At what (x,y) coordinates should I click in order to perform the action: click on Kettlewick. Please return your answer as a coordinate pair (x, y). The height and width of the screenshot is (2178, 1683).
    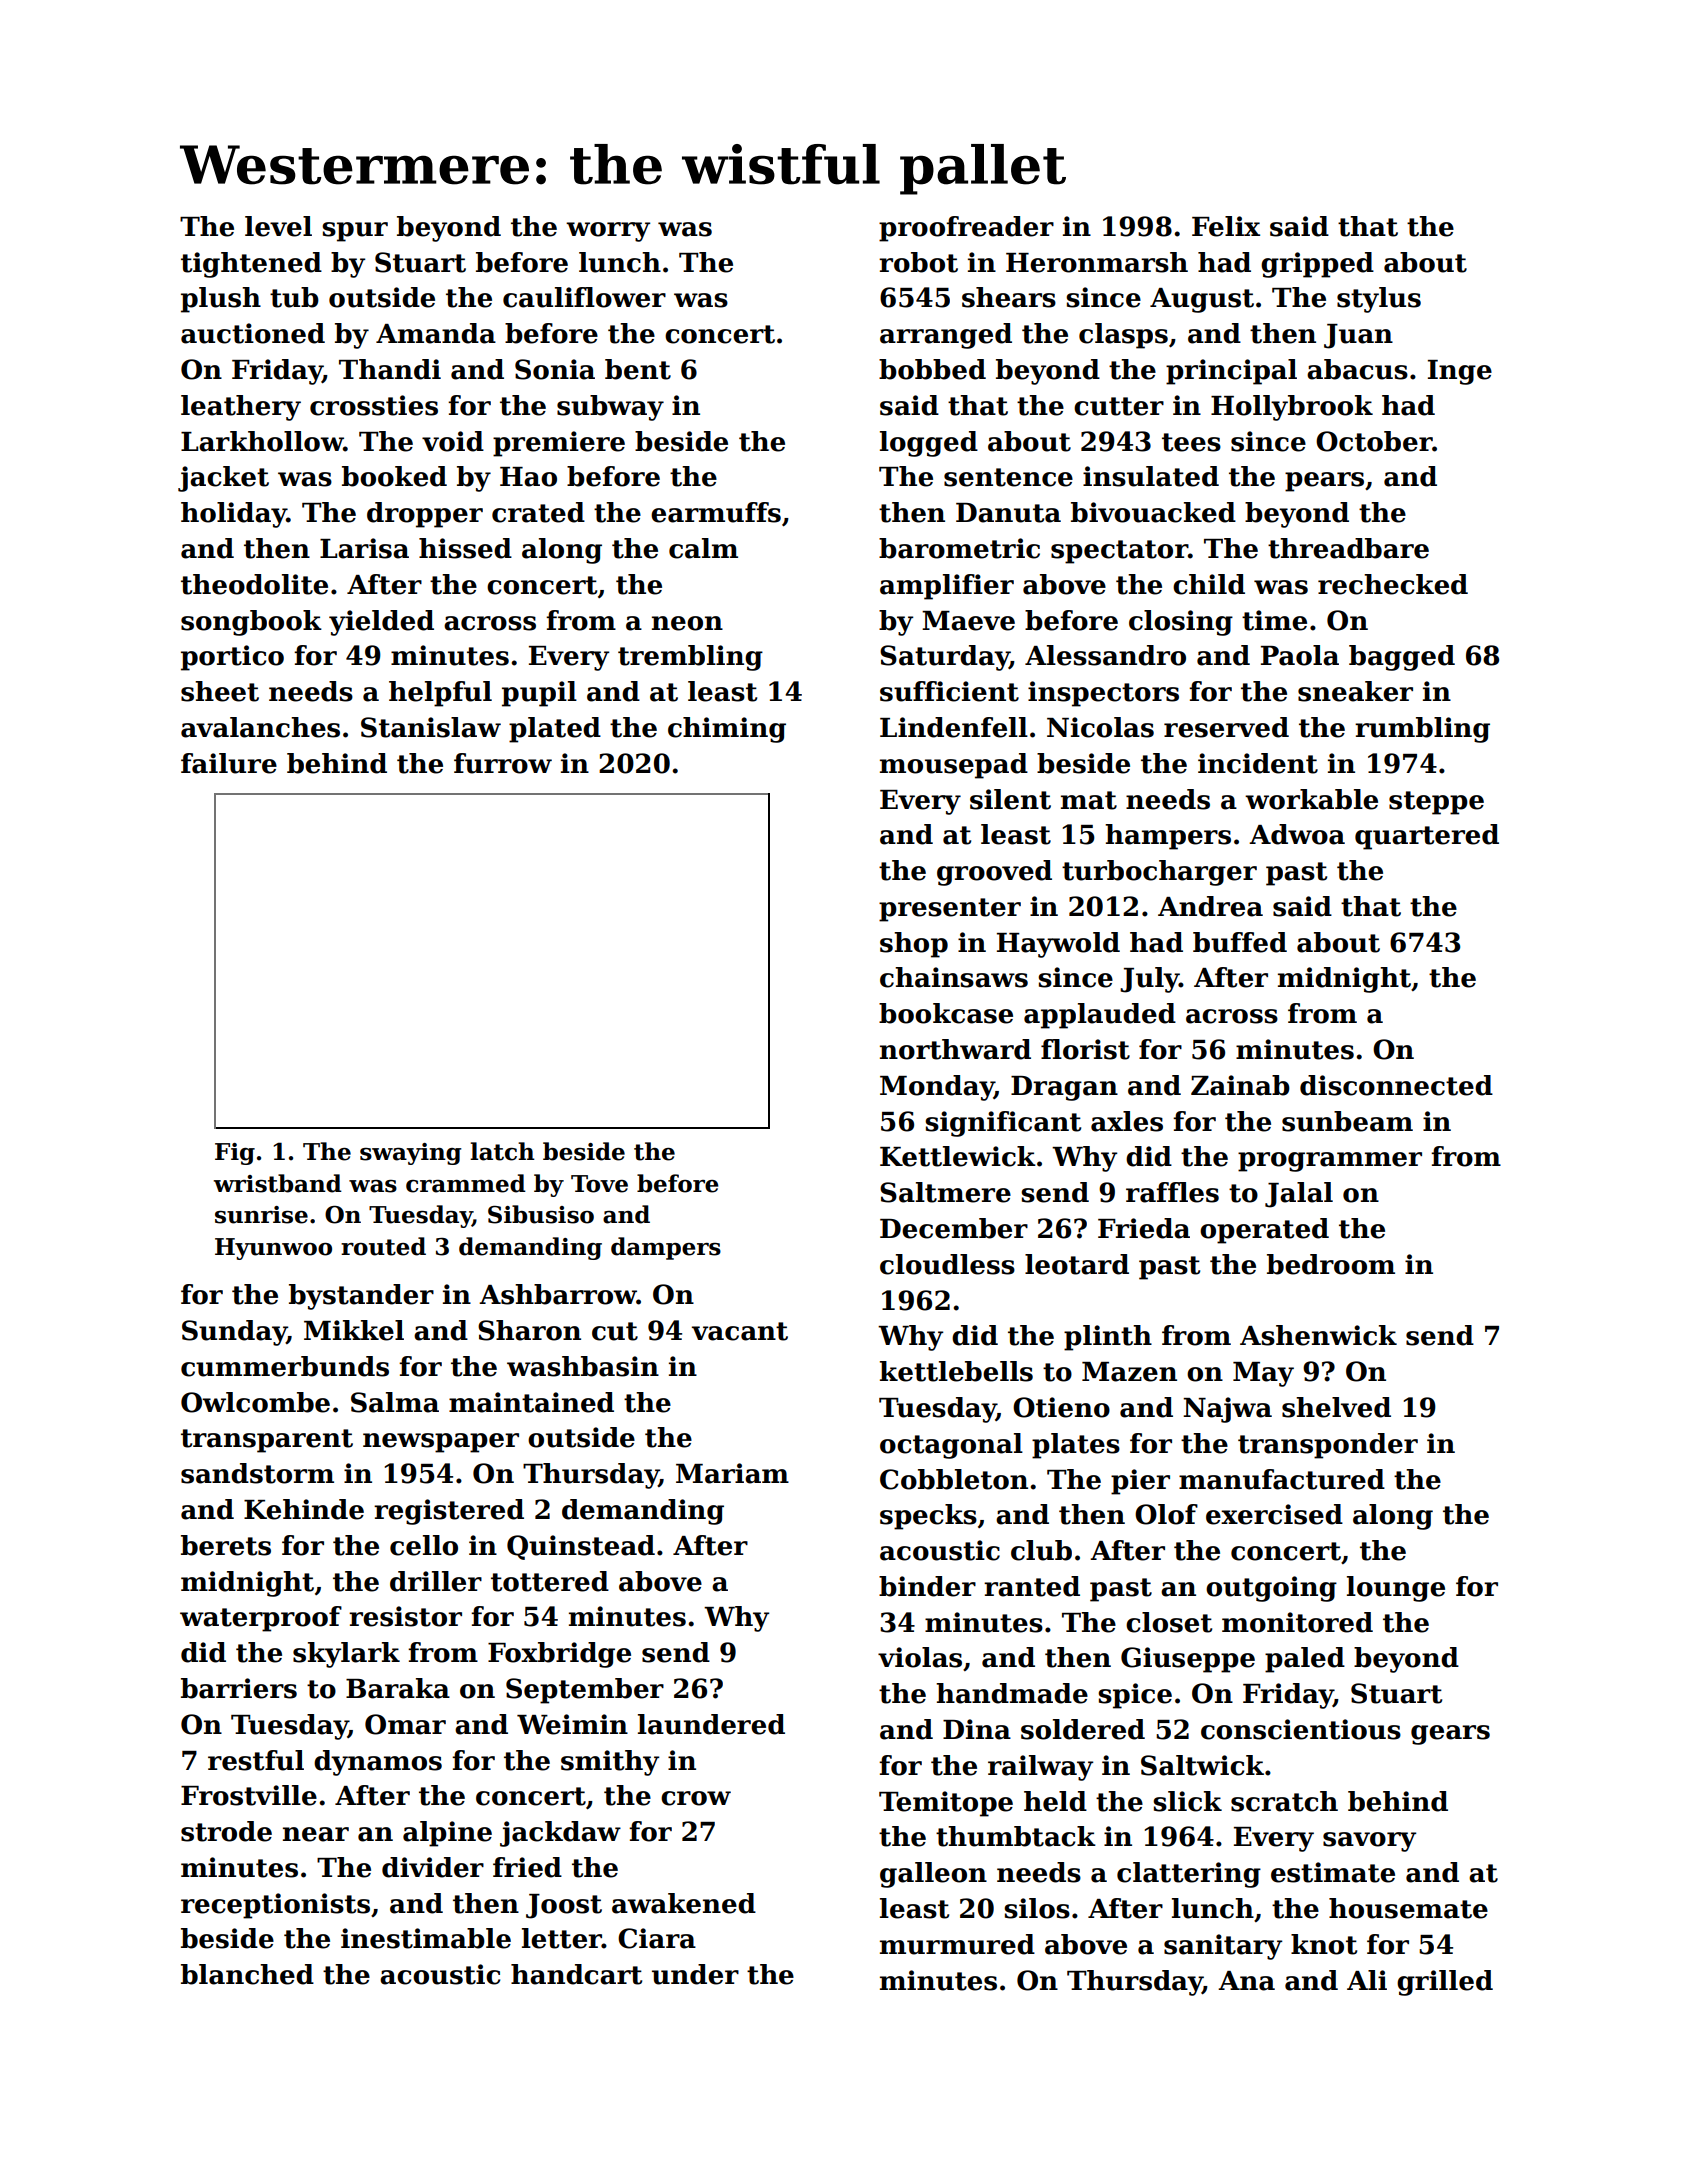
    Looking at the image, I should click on (958, 1156).
